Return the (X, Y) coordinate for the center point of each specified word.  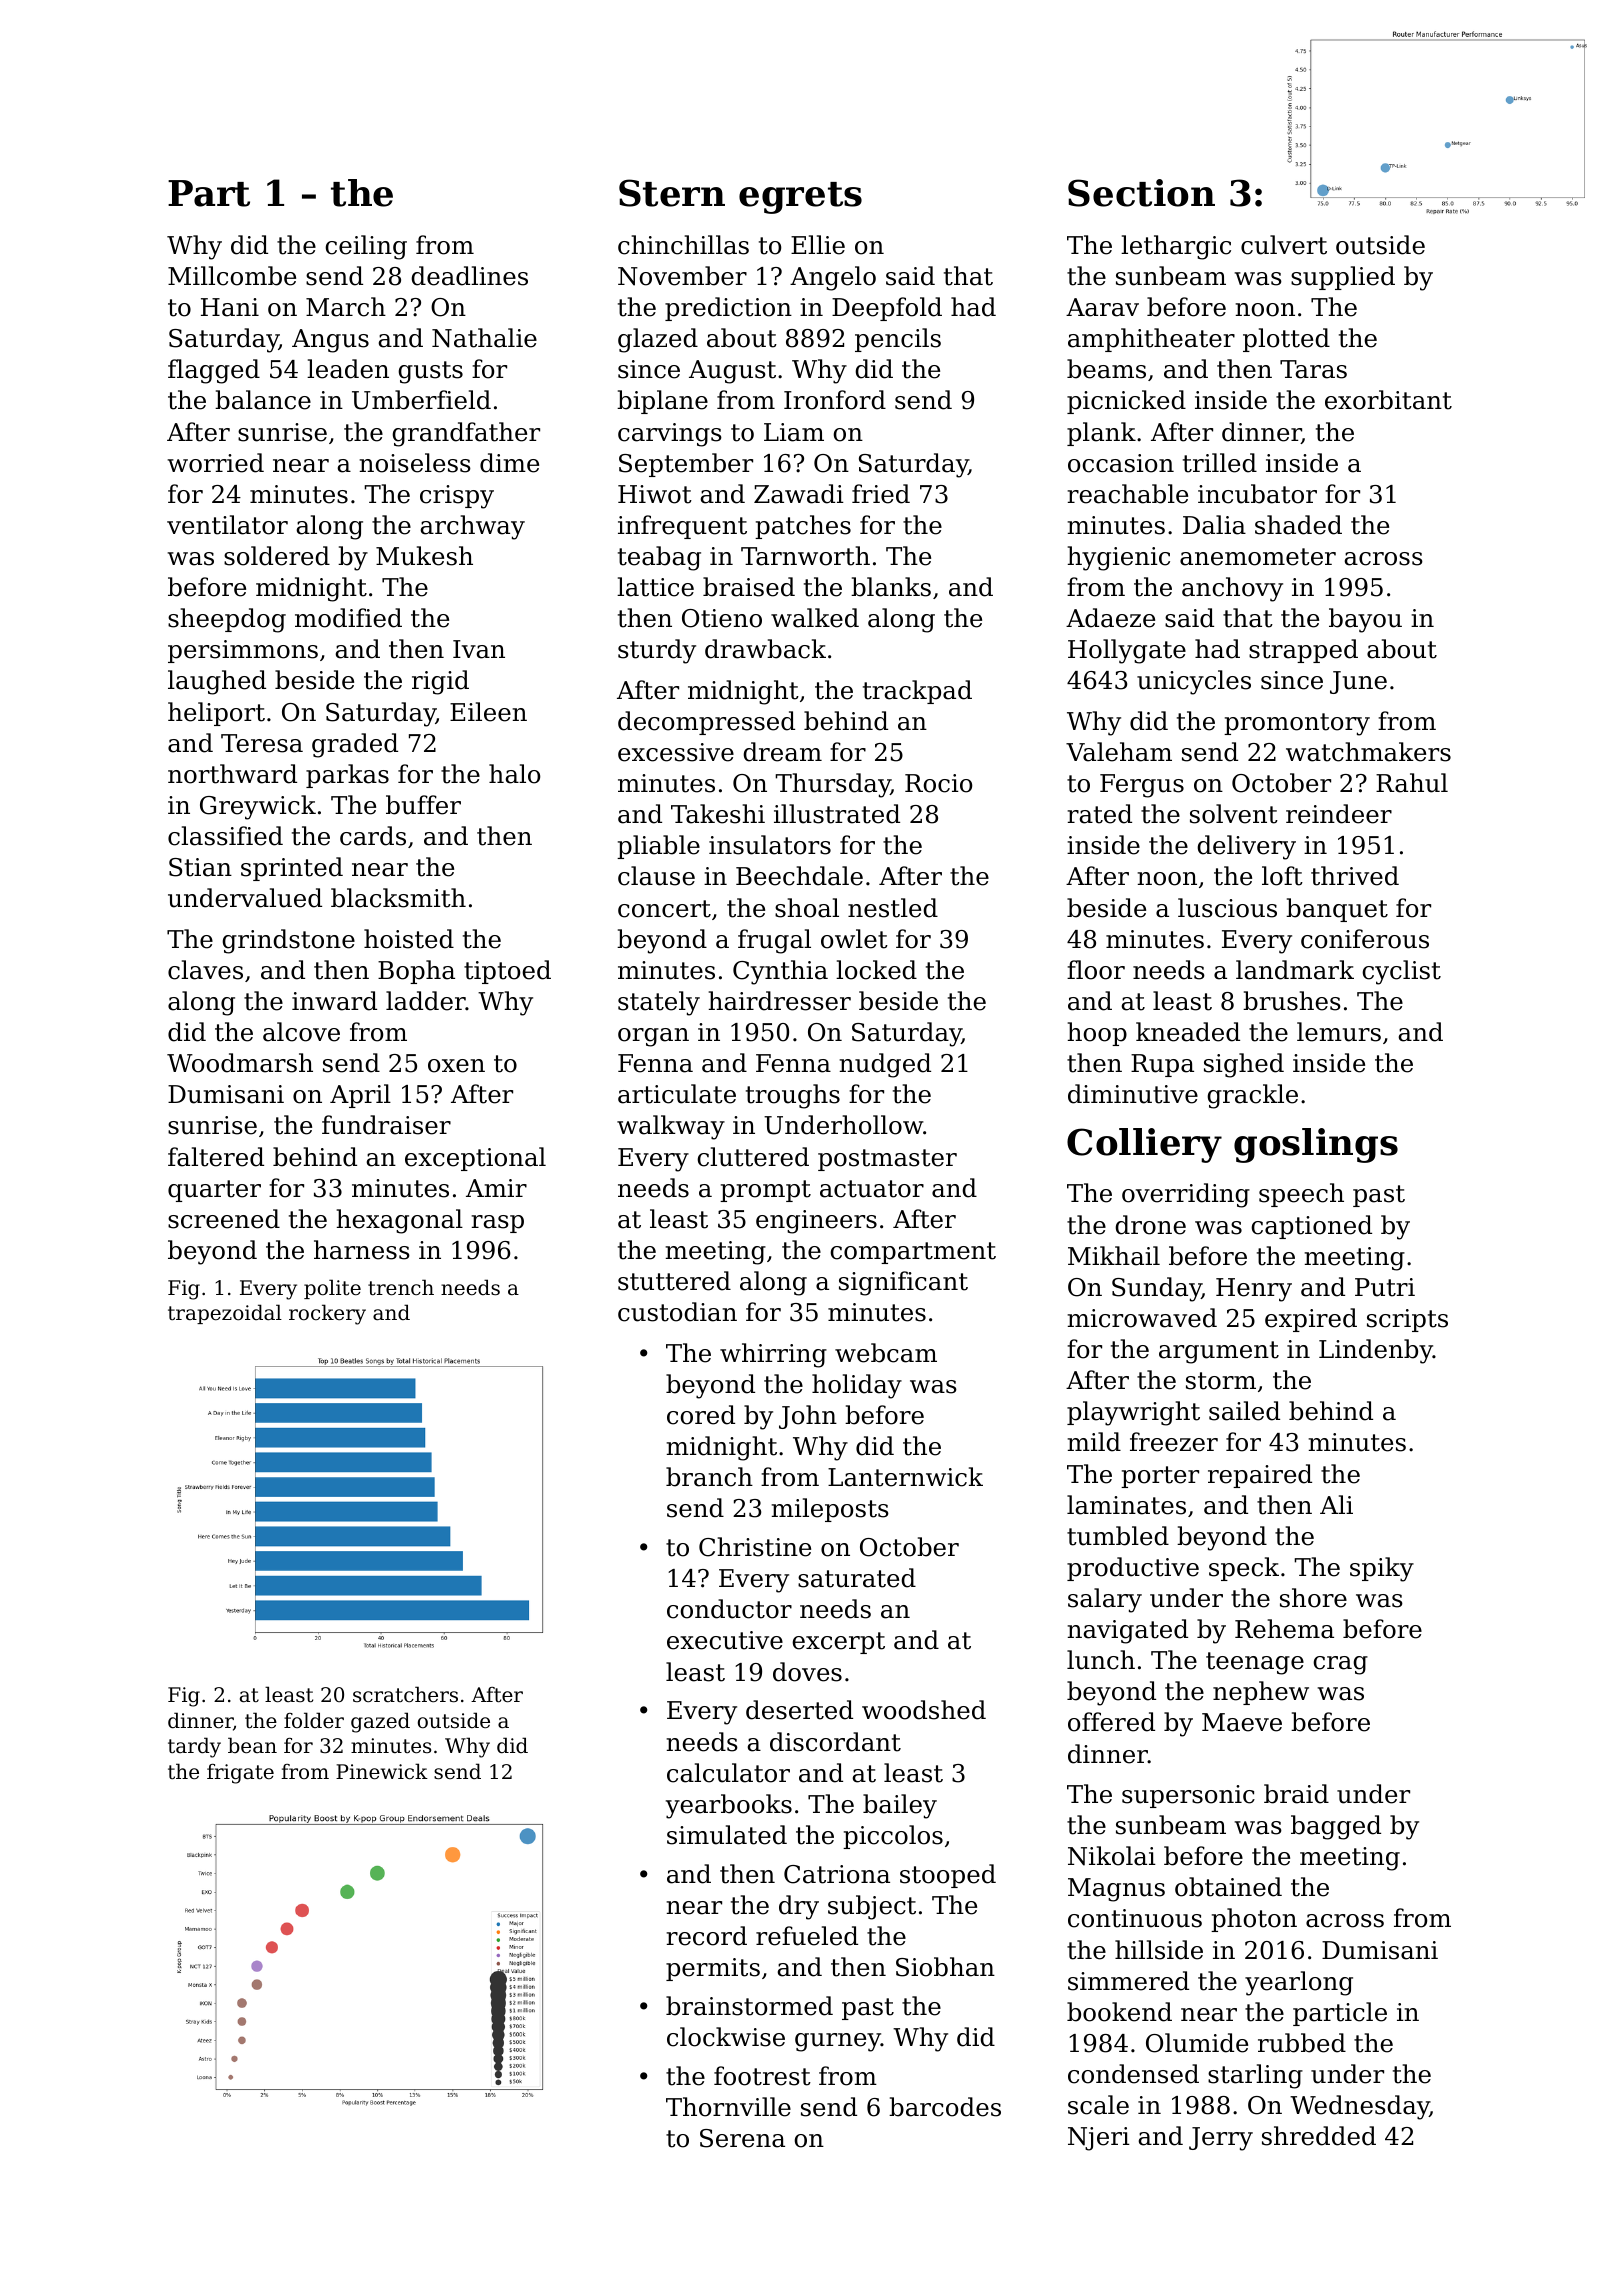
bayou (1365, 620)
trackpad (917, 692)
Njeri (1099, 2139)
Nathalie (484, 338)
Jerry (1221, 2139)
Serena (742, 2138)
